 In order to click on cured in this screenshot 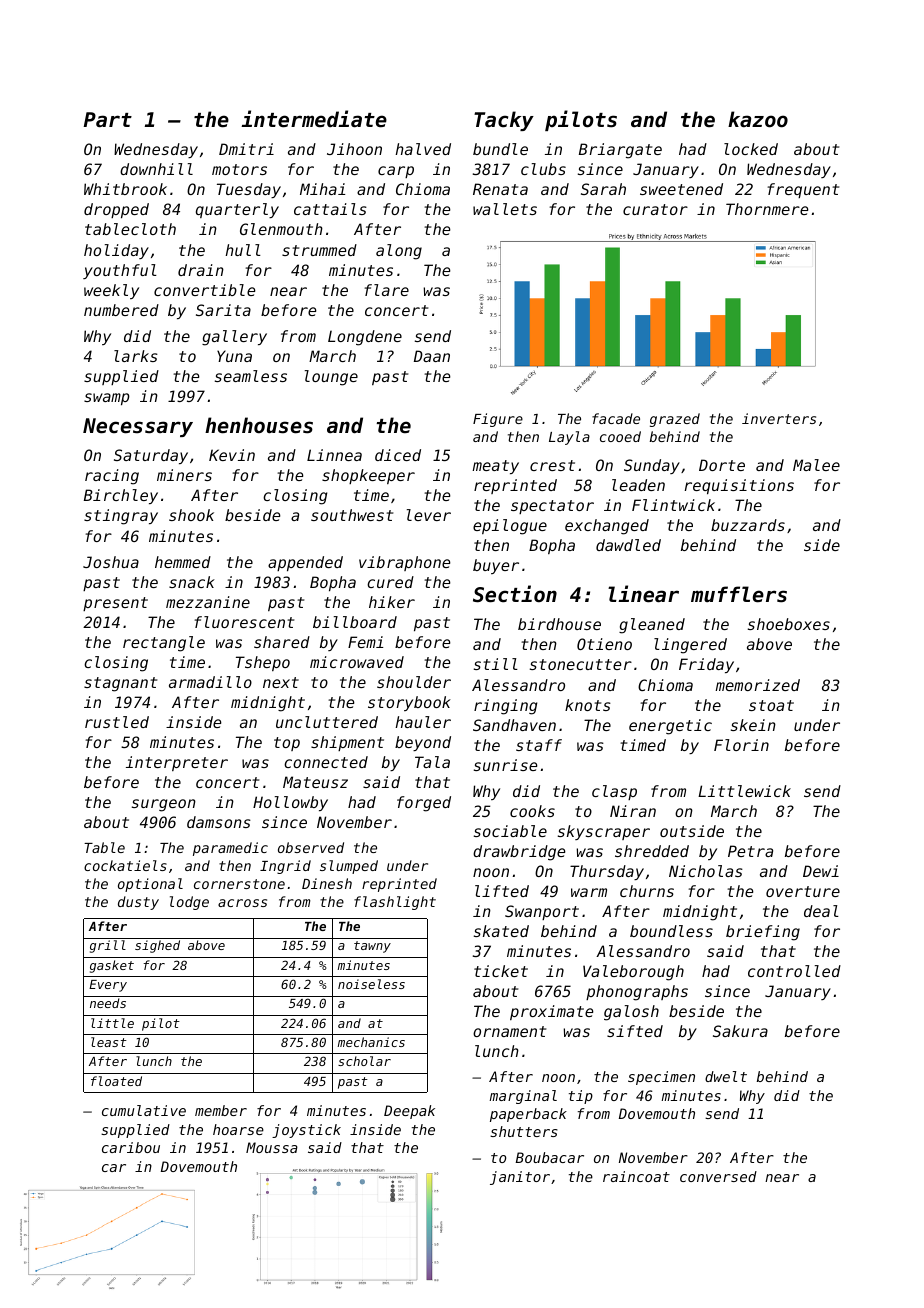, I will do `click(390, 582)`.
